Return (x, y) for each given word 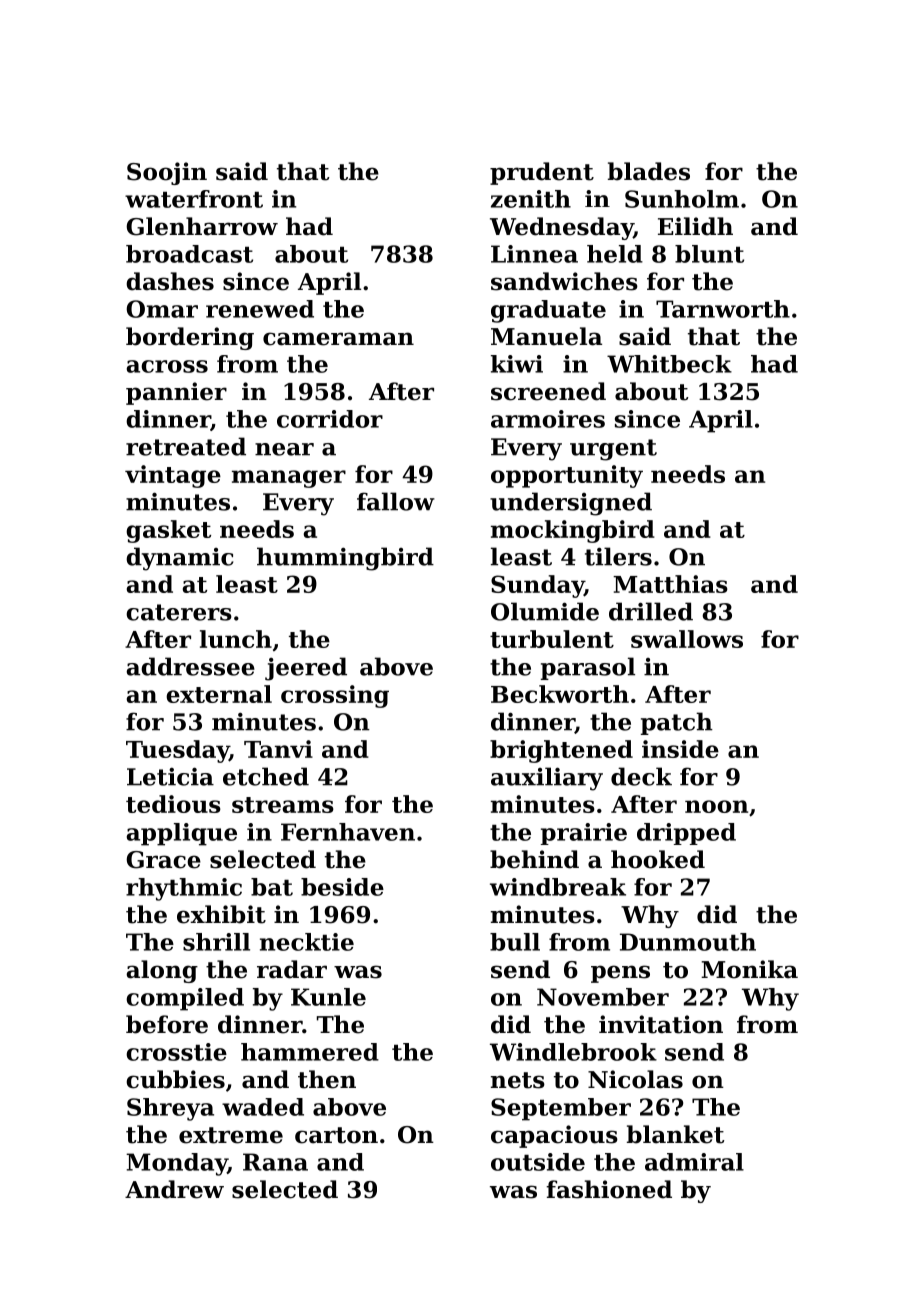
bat (272, 887)
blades (649, 171)
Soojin (167, 173)
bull (515, 942)
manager (289, 479)
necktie (307, 942)
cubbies (175, 1079)
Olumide (545, 611)
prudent (542, 173)
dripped (686, 834)
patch (677, 723)
